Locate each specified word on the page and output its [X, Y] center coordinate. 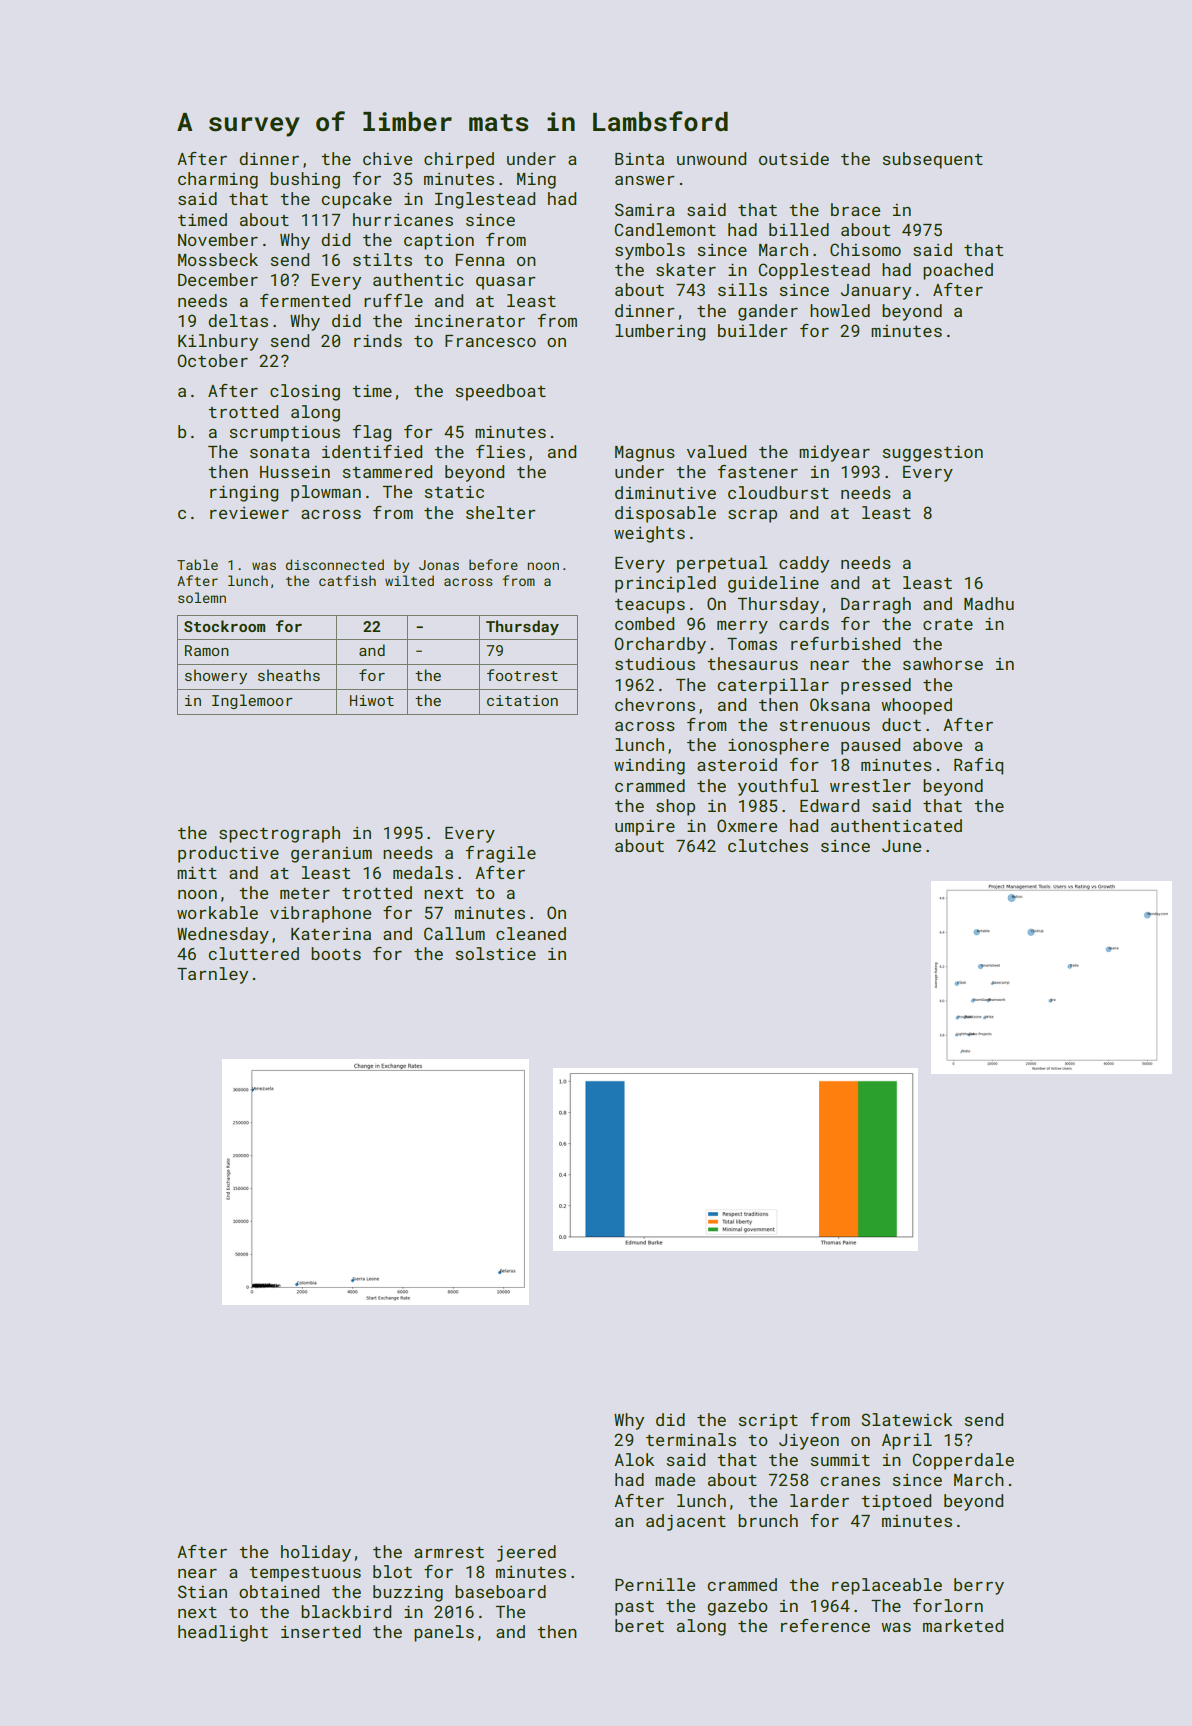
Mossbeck [218, 259]
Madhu [989, 603]
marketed [963, 1625]
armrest [449, 1552]
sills [742, 289]
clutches [768, 845]
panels [444, 1633]
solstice [496, 953]
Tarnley [212, 975]
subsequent [933, 160]
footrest [522, 675]
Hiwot [372, 700]
